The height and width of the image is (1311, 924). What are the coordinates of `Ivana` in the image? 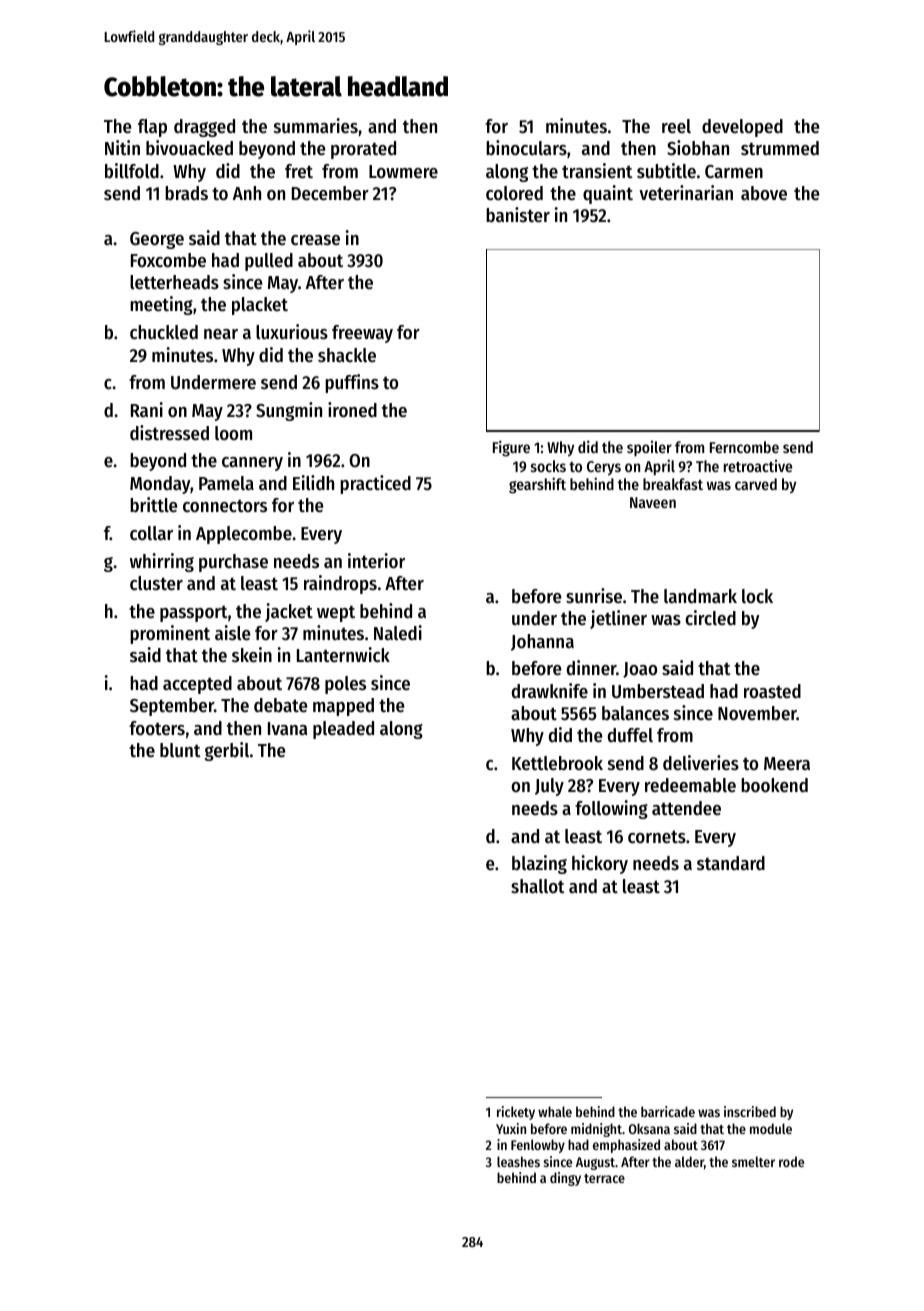 It's located at (287, 728).
